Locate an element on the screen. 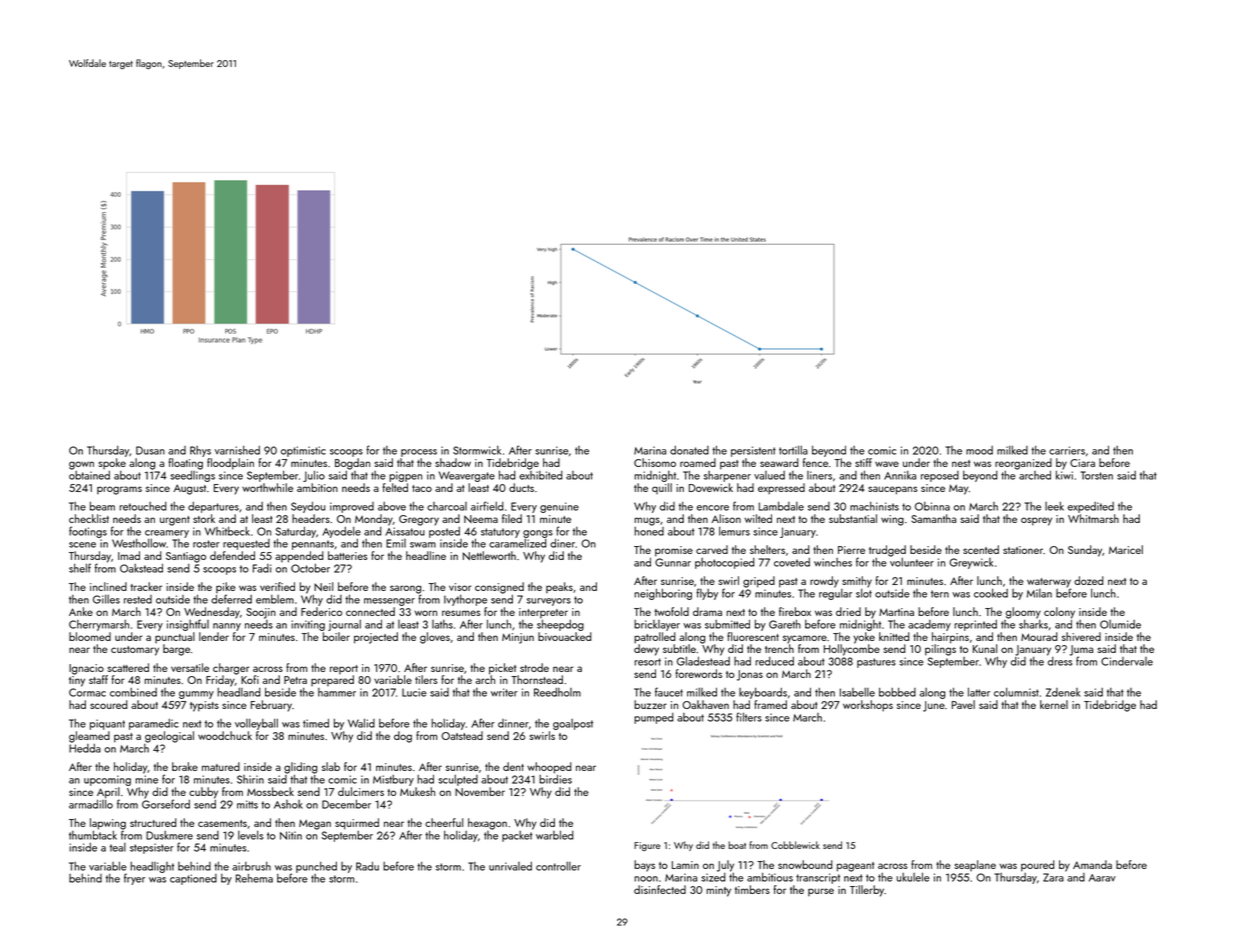 This screenshot has width=1233, height=952. mood is located at coordinates (979, 450).
